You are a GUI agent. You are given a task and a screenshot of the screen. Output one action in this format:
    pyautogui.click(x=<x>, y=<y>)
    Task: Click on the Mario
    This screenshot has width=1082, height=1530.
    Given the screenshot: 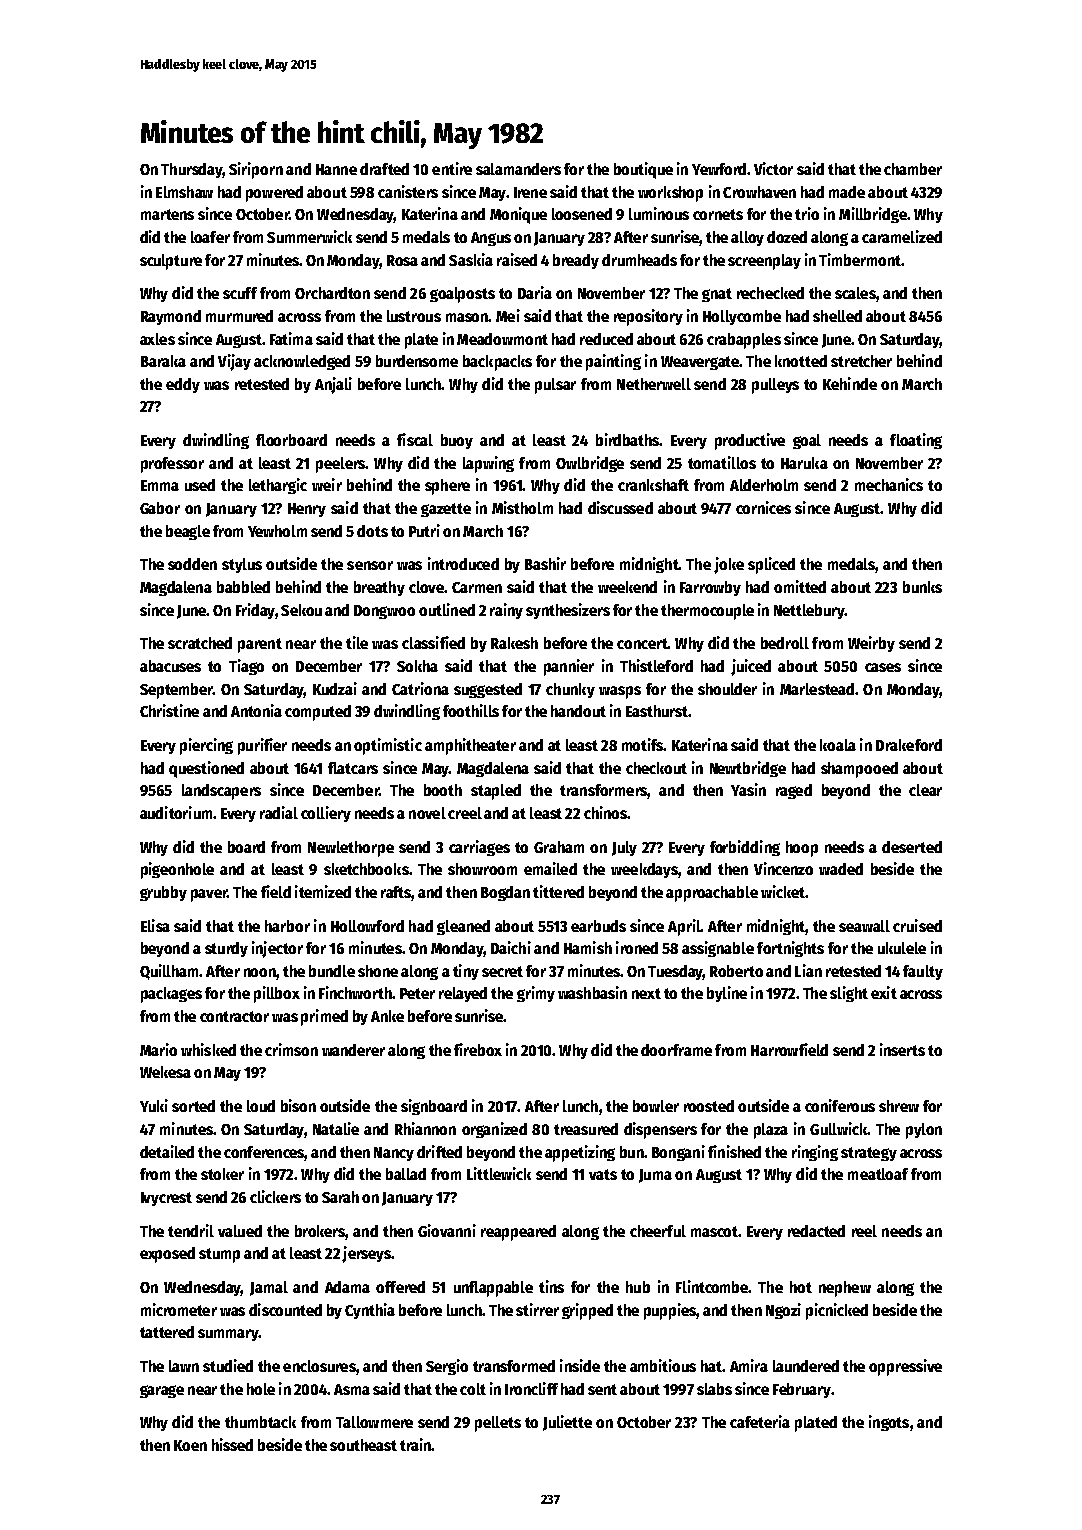 What is the action you would take?
    pyautogui.click(x=158, y=1049)
